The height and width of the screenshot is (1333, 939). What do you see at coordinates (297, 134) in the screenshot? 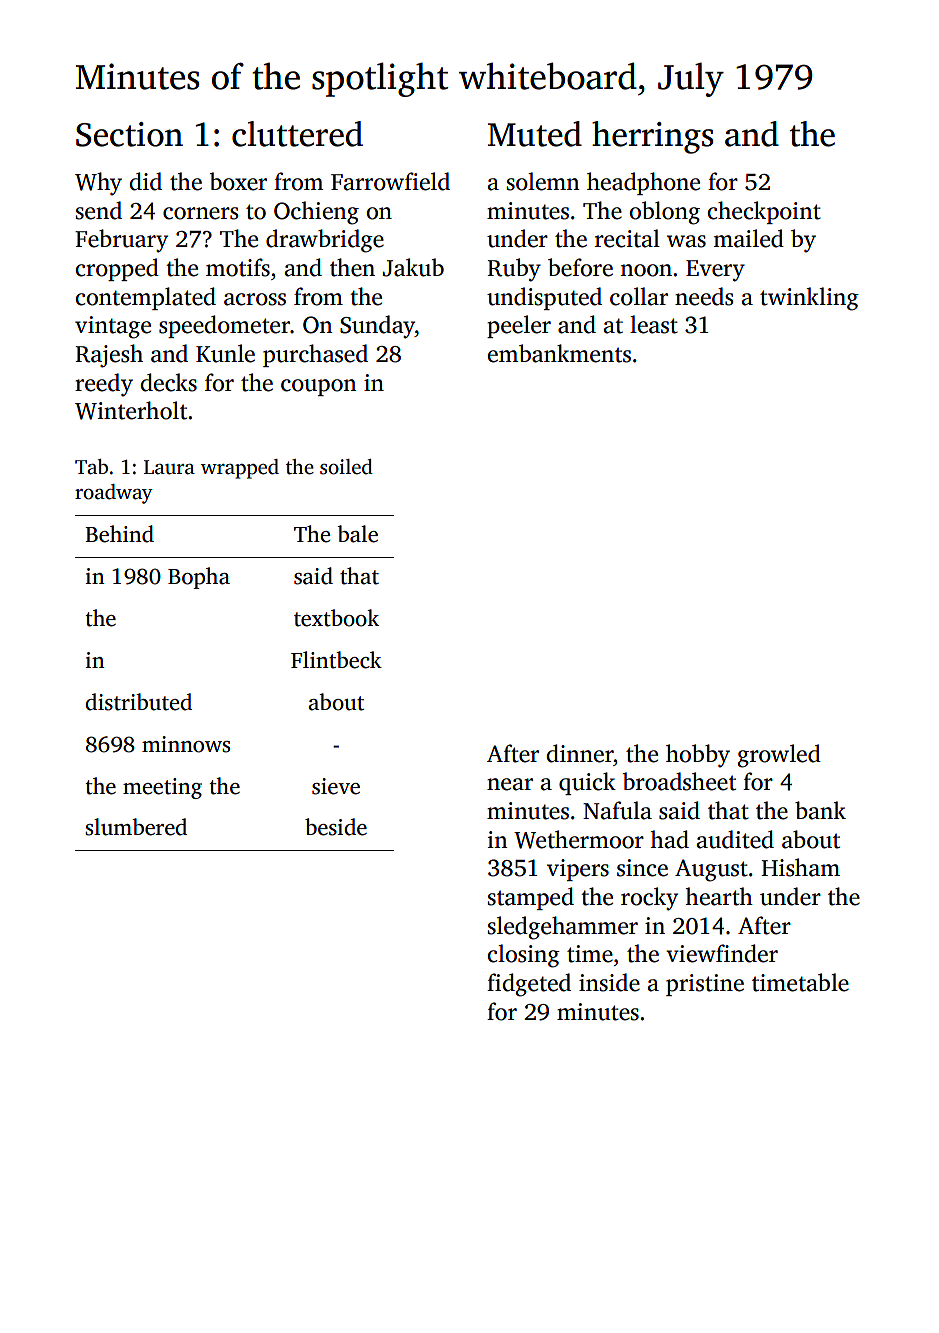
I see `cluttered` at bounding box center [297, 134].
